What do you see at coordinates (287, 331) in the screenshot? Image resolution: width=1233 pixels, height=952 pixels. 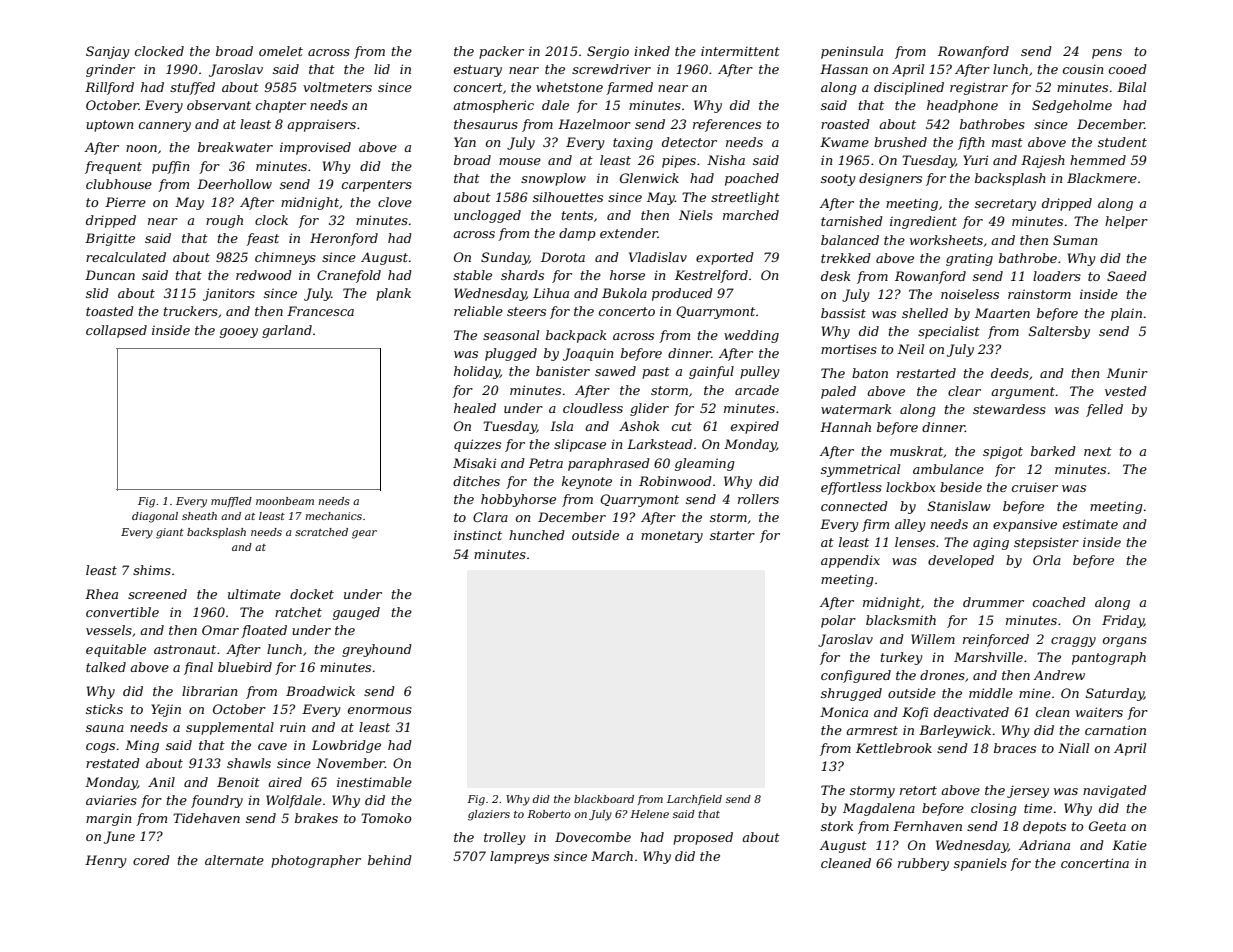 I see `garland` at bounding box center [287, 331].
